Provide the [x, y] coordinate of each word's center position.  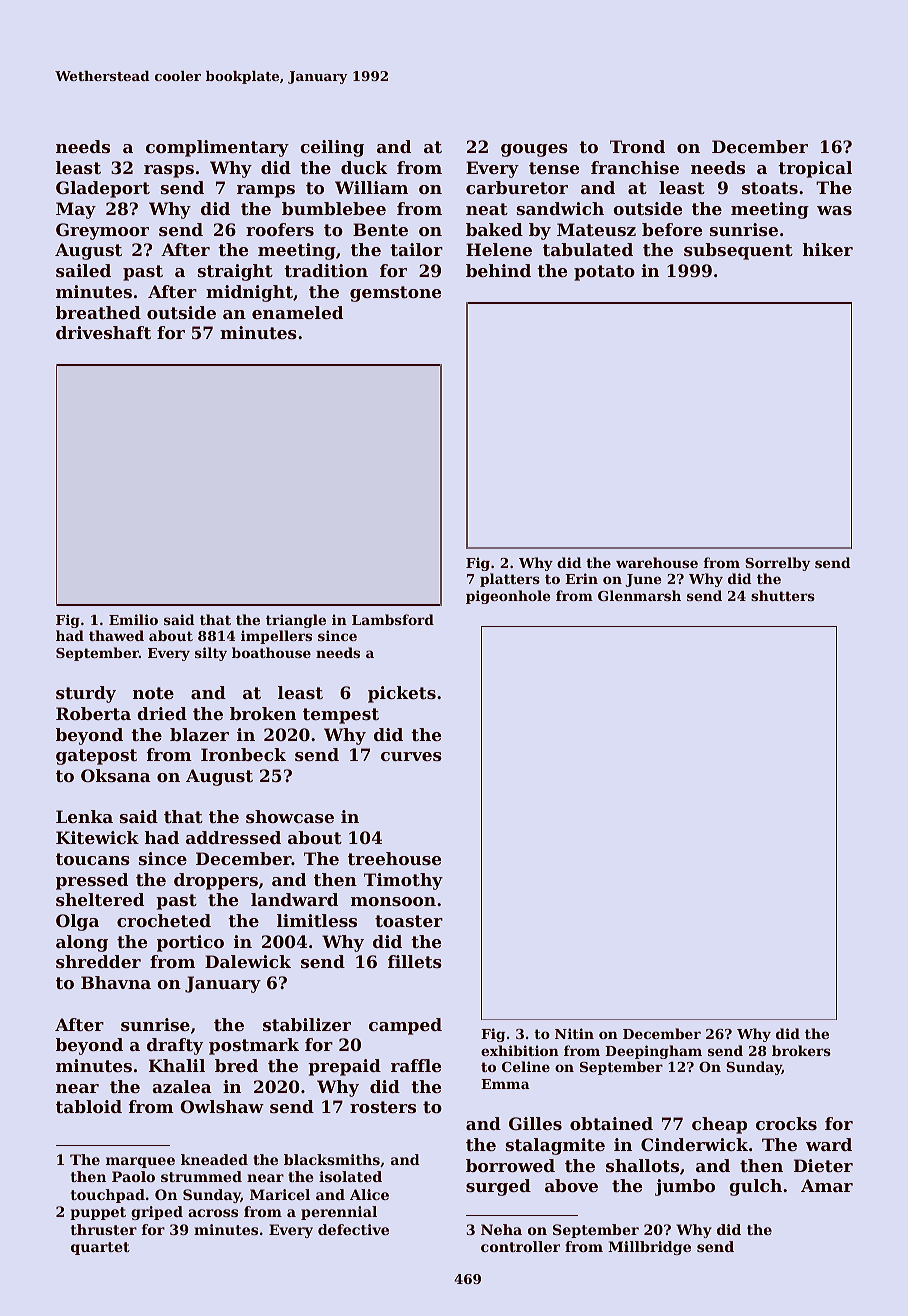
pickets [402, 694]
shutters [783, 595]
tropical [815, 169]
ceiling [332, 148]
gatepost [96, 757]
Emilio [133, 619]
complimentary [217, 148]
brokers [801, 1050]
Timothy [403, 881]
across [213, 1213]
